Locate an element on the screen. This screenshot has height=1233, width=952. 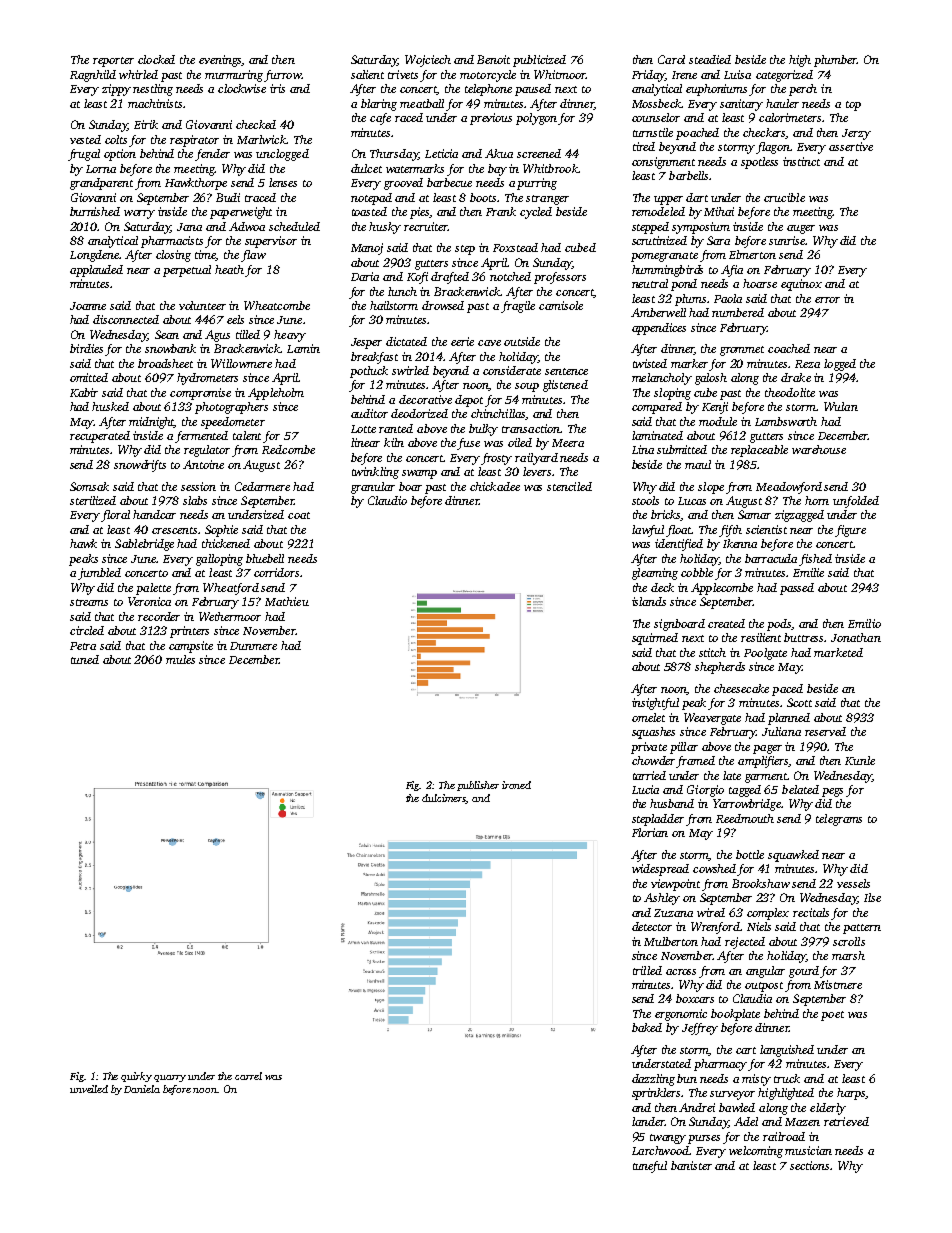
Mihai is located at coordinates (719, 211).
